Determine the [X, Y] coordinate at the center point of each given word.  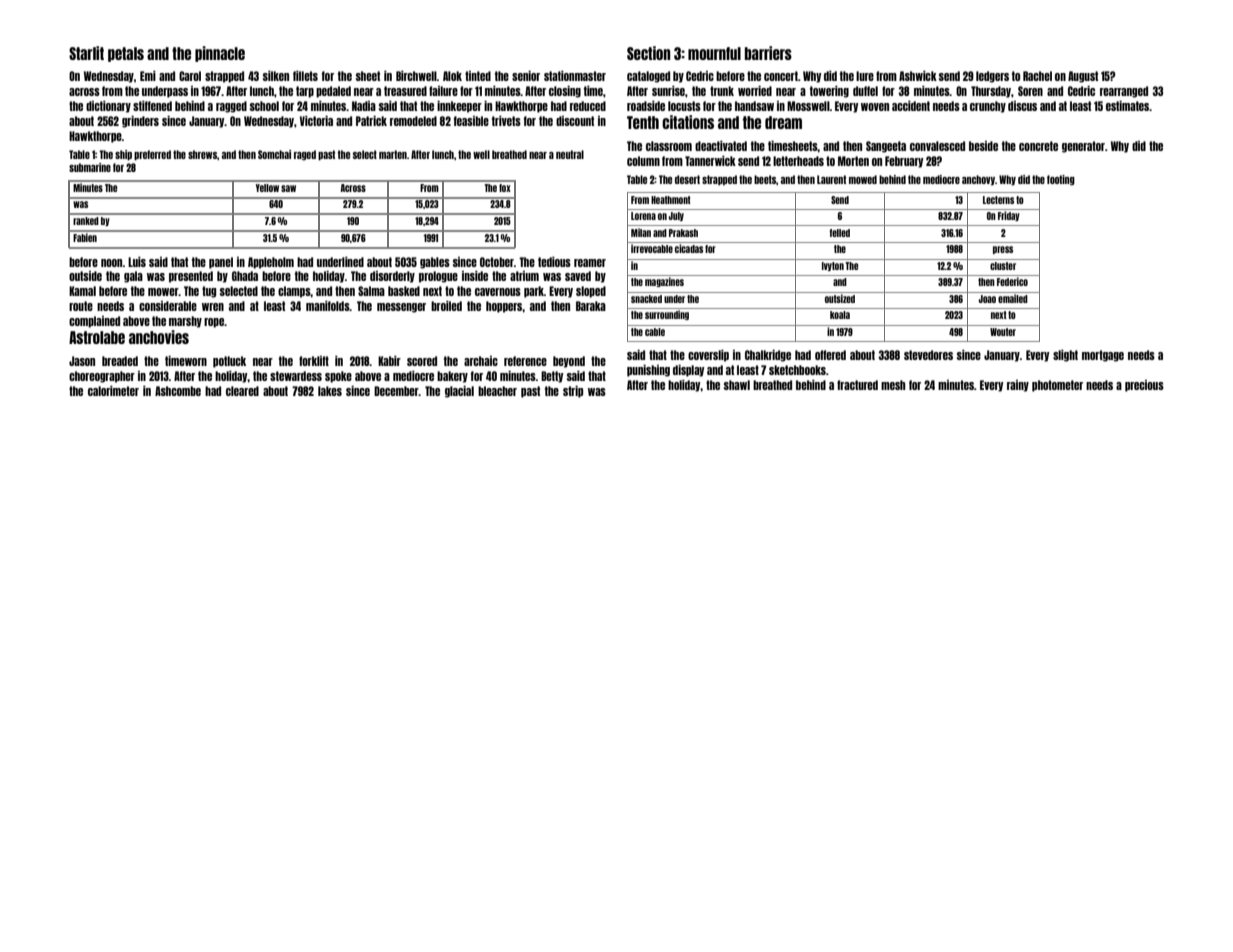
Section [648, 53]
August [1083, 77]
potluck [229, 362]
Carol [190, 76]
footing [1061, 180]
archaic [481, 361]
